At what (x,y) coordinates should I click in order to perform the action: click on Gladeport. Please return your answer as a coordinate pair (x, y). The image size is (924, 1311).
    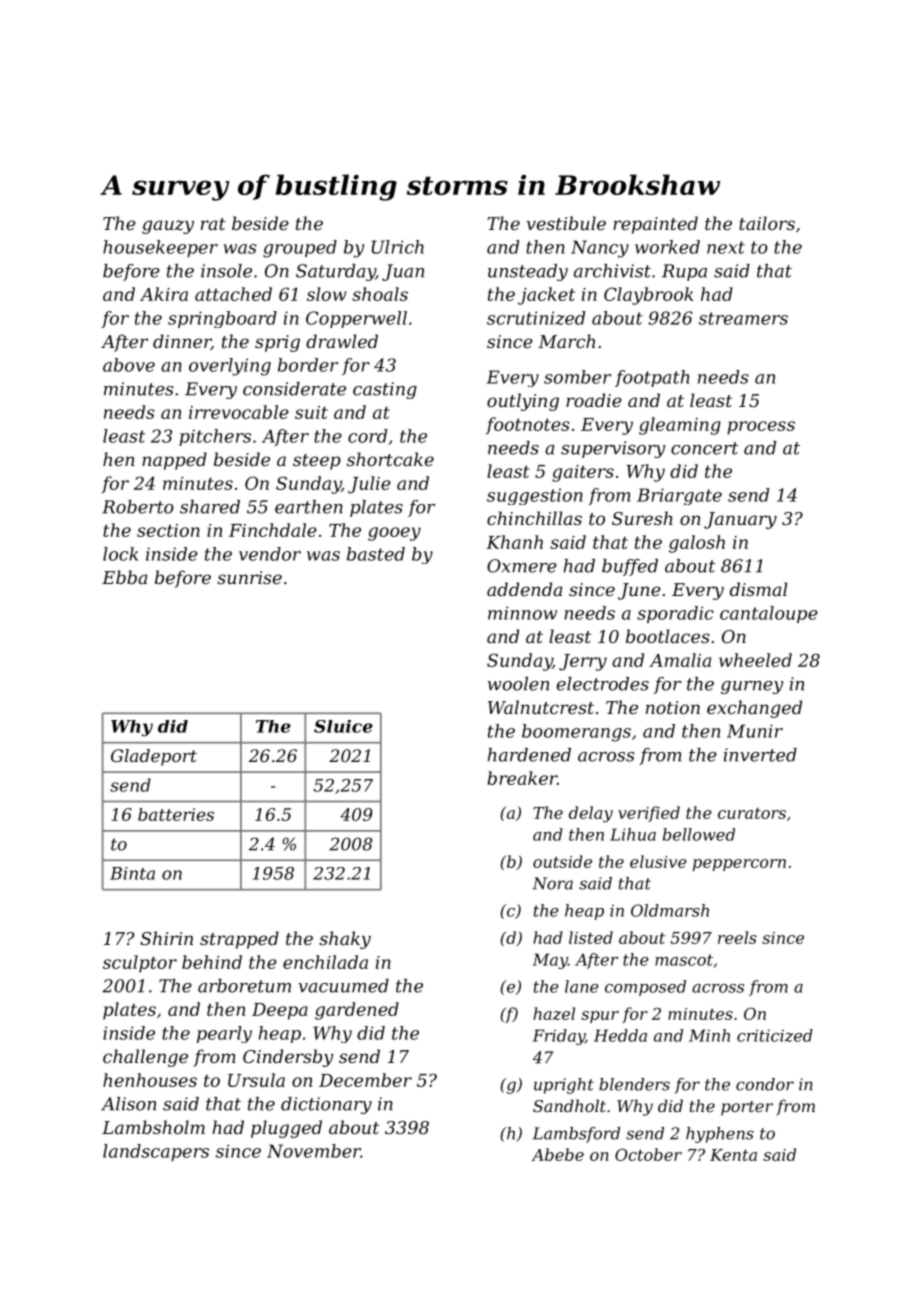
    Looking at the image, I should click on (154, 757).
